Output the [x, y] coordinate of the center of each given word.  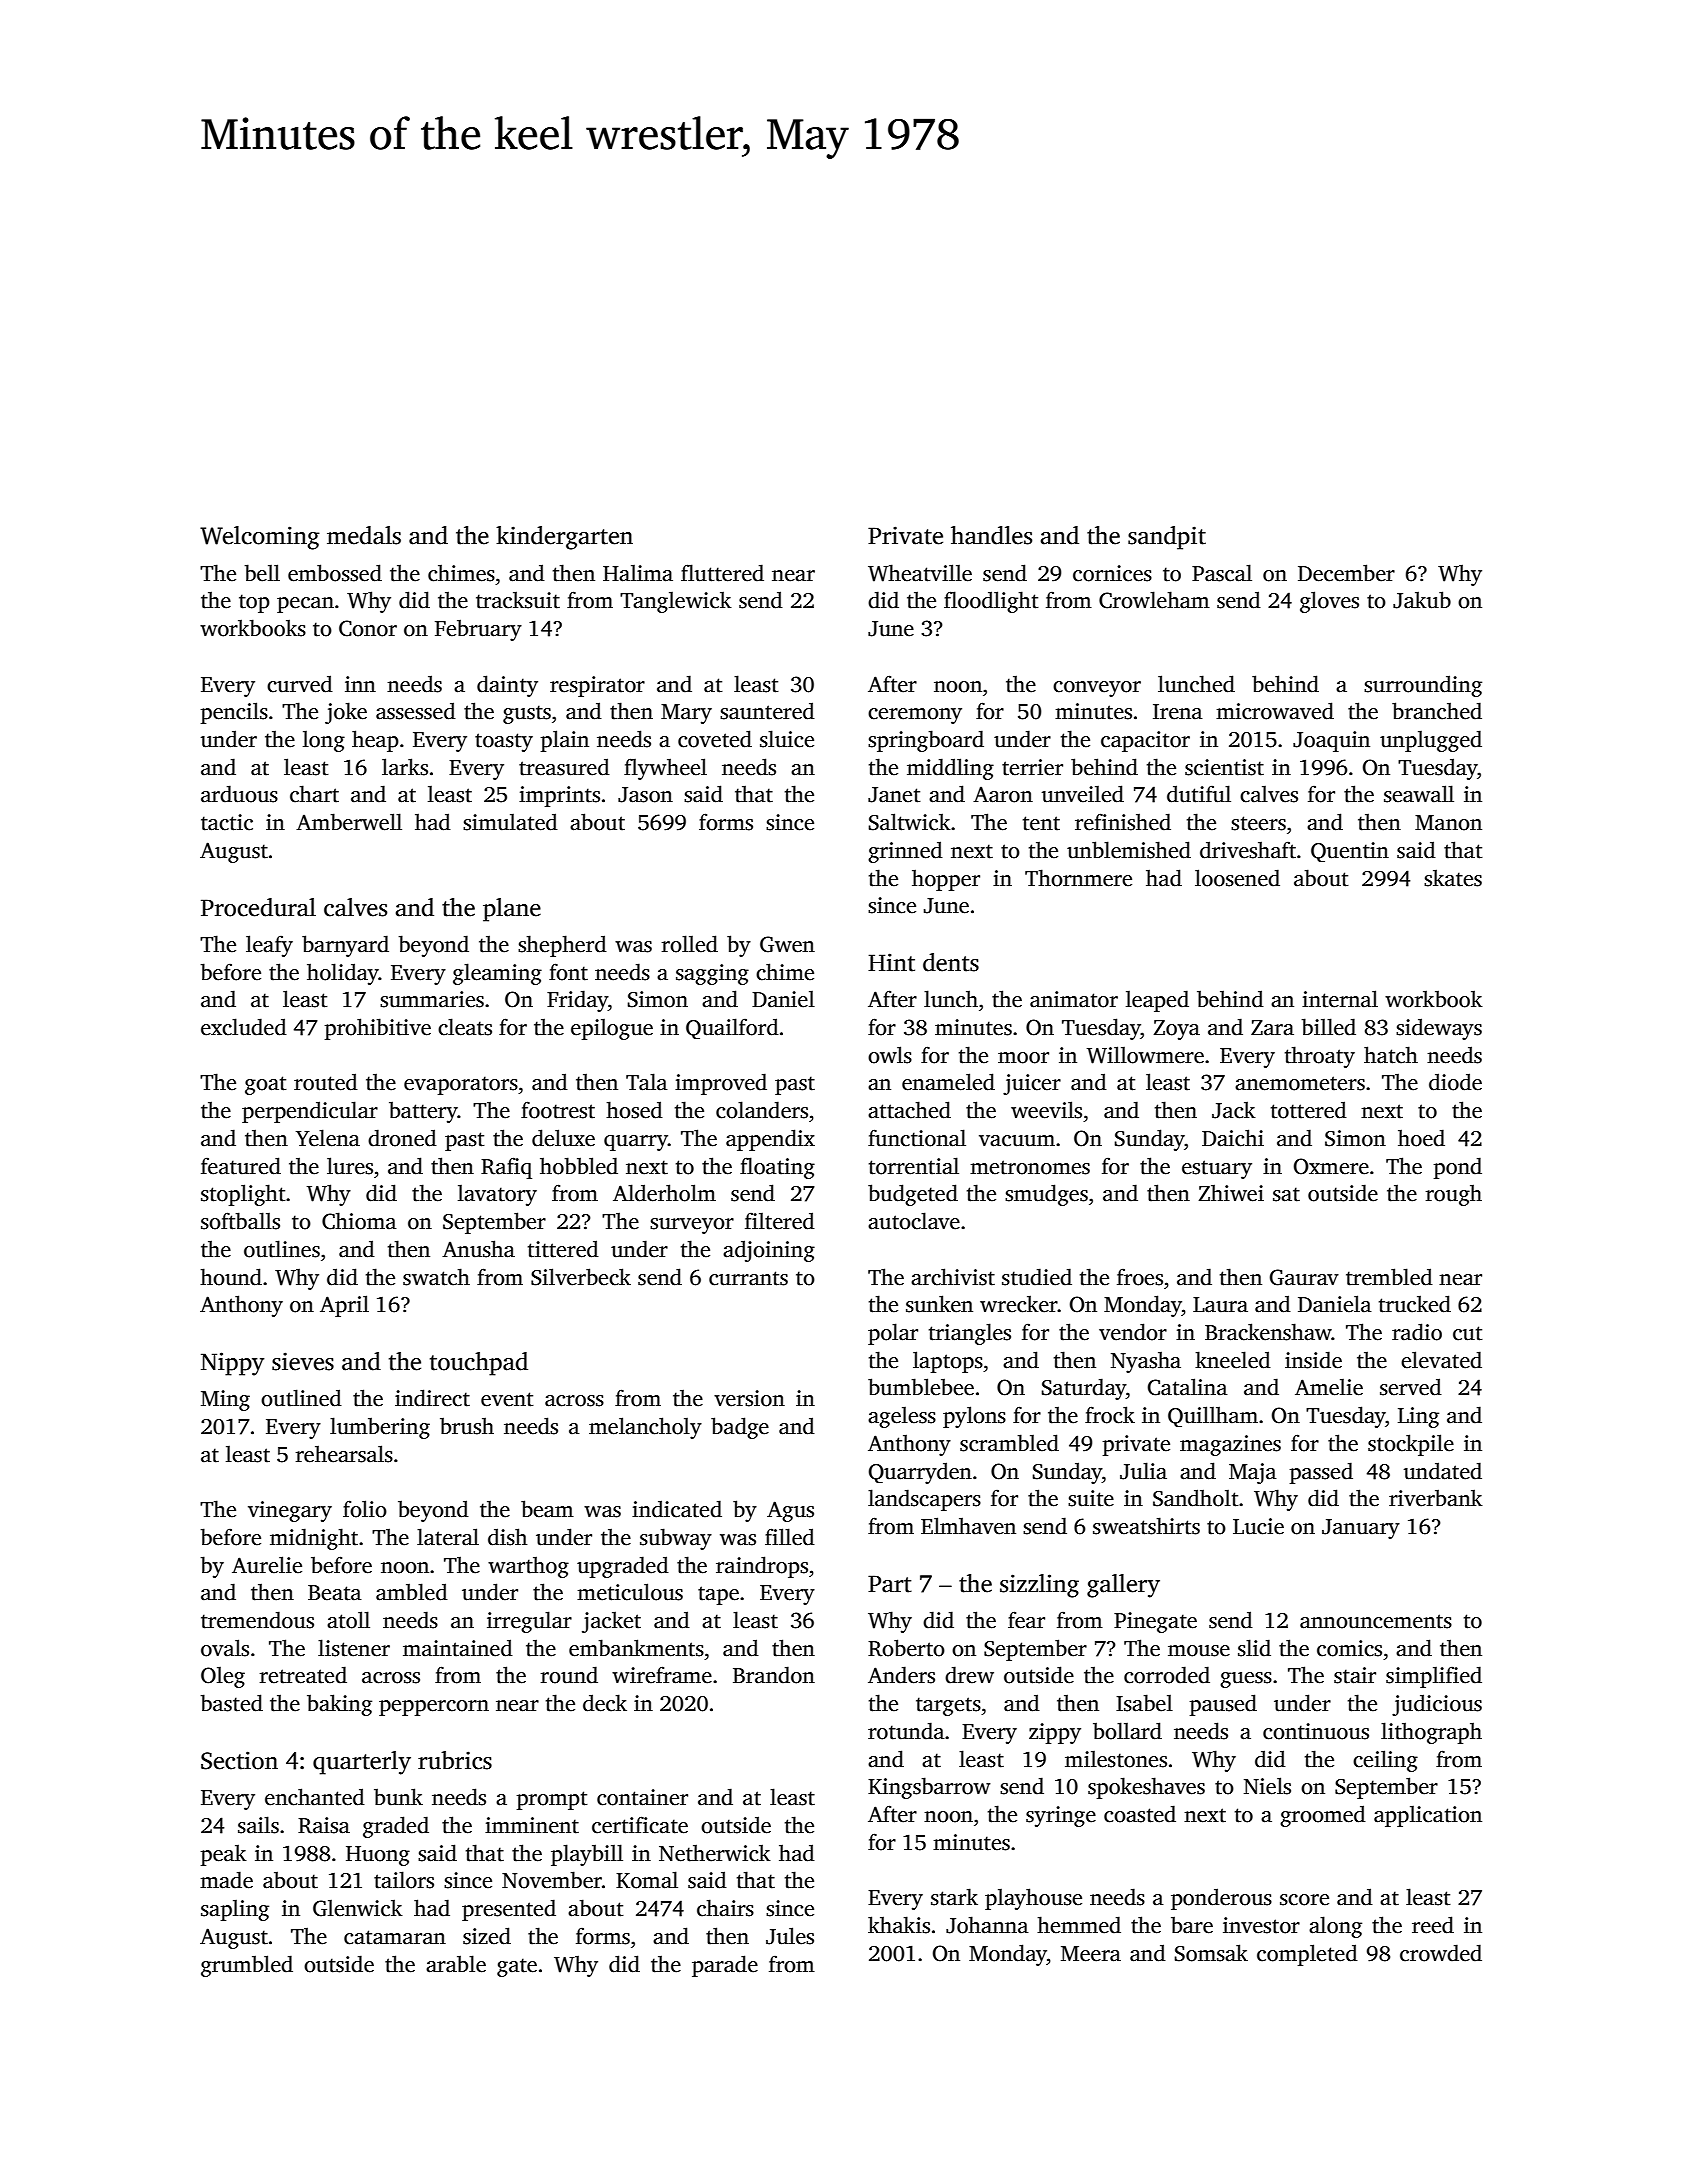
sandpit [1167, 538]
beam [547, 1509]
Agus [790, 1511]
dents [951, 962]
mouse [1199, 1651]
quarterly [362, 1763]
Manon [1448, 823]
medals [364, 535]
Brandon [774, 1675]
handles [991, 535]
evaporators [461, 1085]
